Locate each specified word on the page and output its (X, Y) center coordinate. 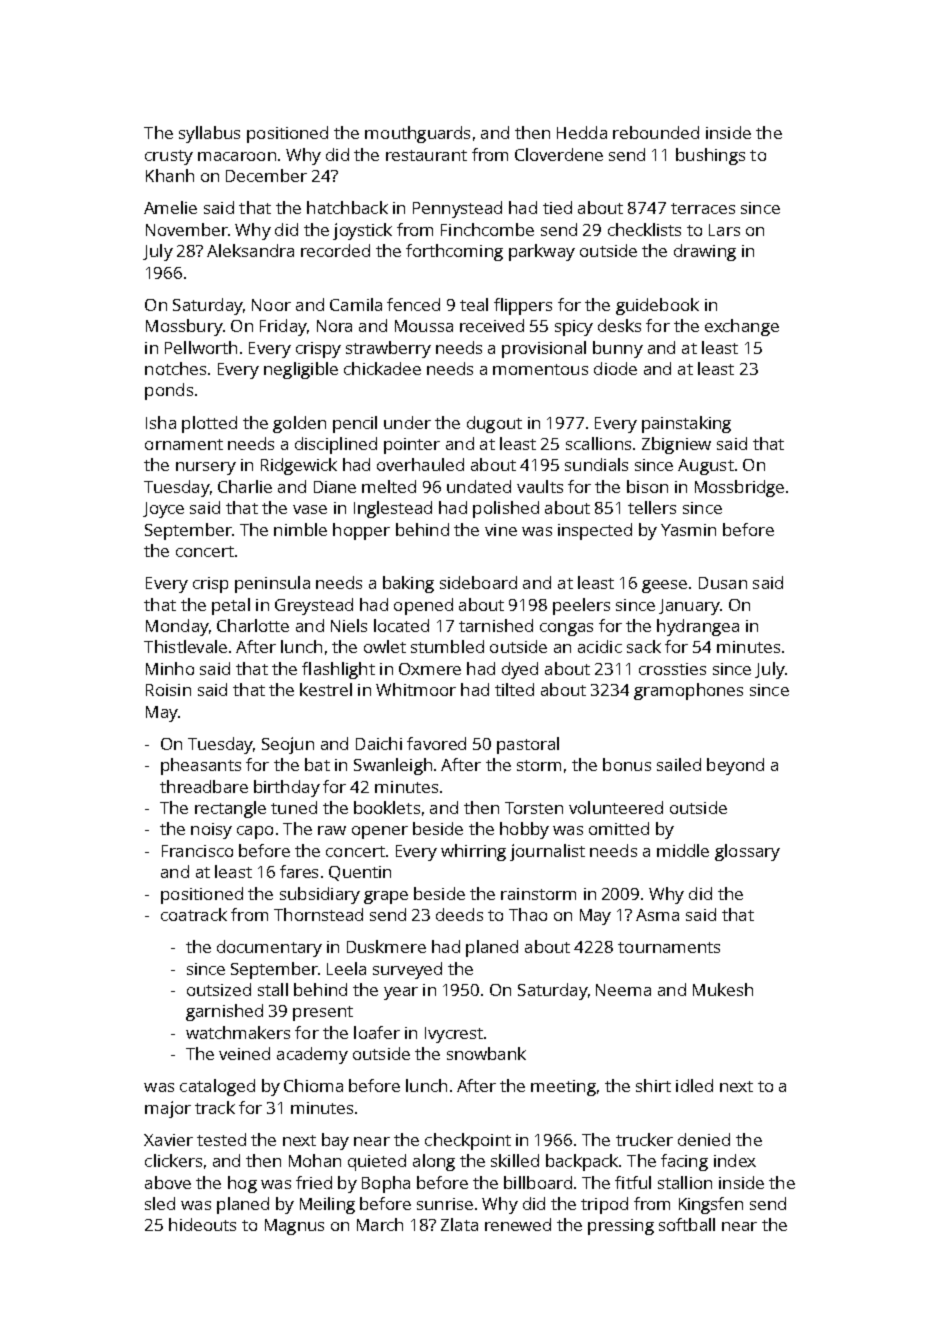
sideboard (478, 582)
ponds (169, 391)
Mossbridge (739, 488)
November (187, 229)
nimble (300, 529)
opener (380, 832)
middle (683, 850)
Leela (346, 968)
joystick (362, 231)
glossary (747, 852)
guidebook (657, 306)
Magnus (294, 1227)
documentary (269, 948)
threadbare (204, 786)
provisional (544, 349)
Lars (724, 230)
